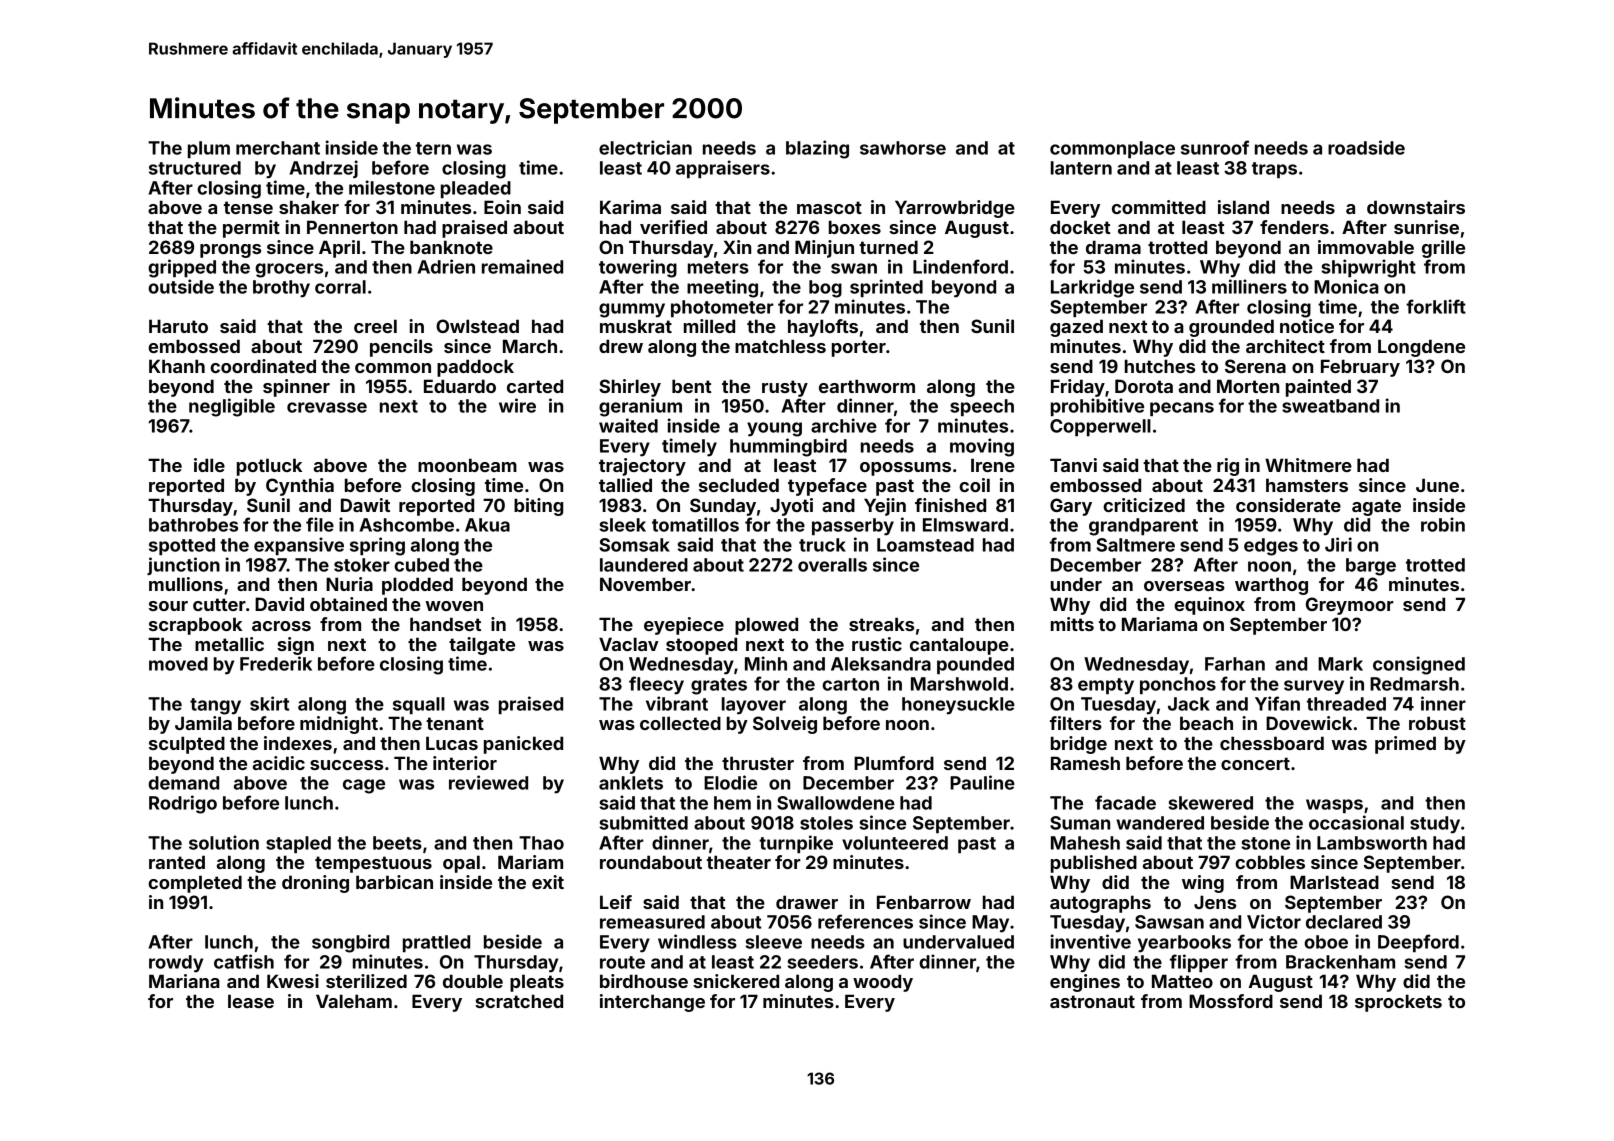 The width and height of the image is (1614, 1141). I want to click on wandered, so click(1160, 823).
